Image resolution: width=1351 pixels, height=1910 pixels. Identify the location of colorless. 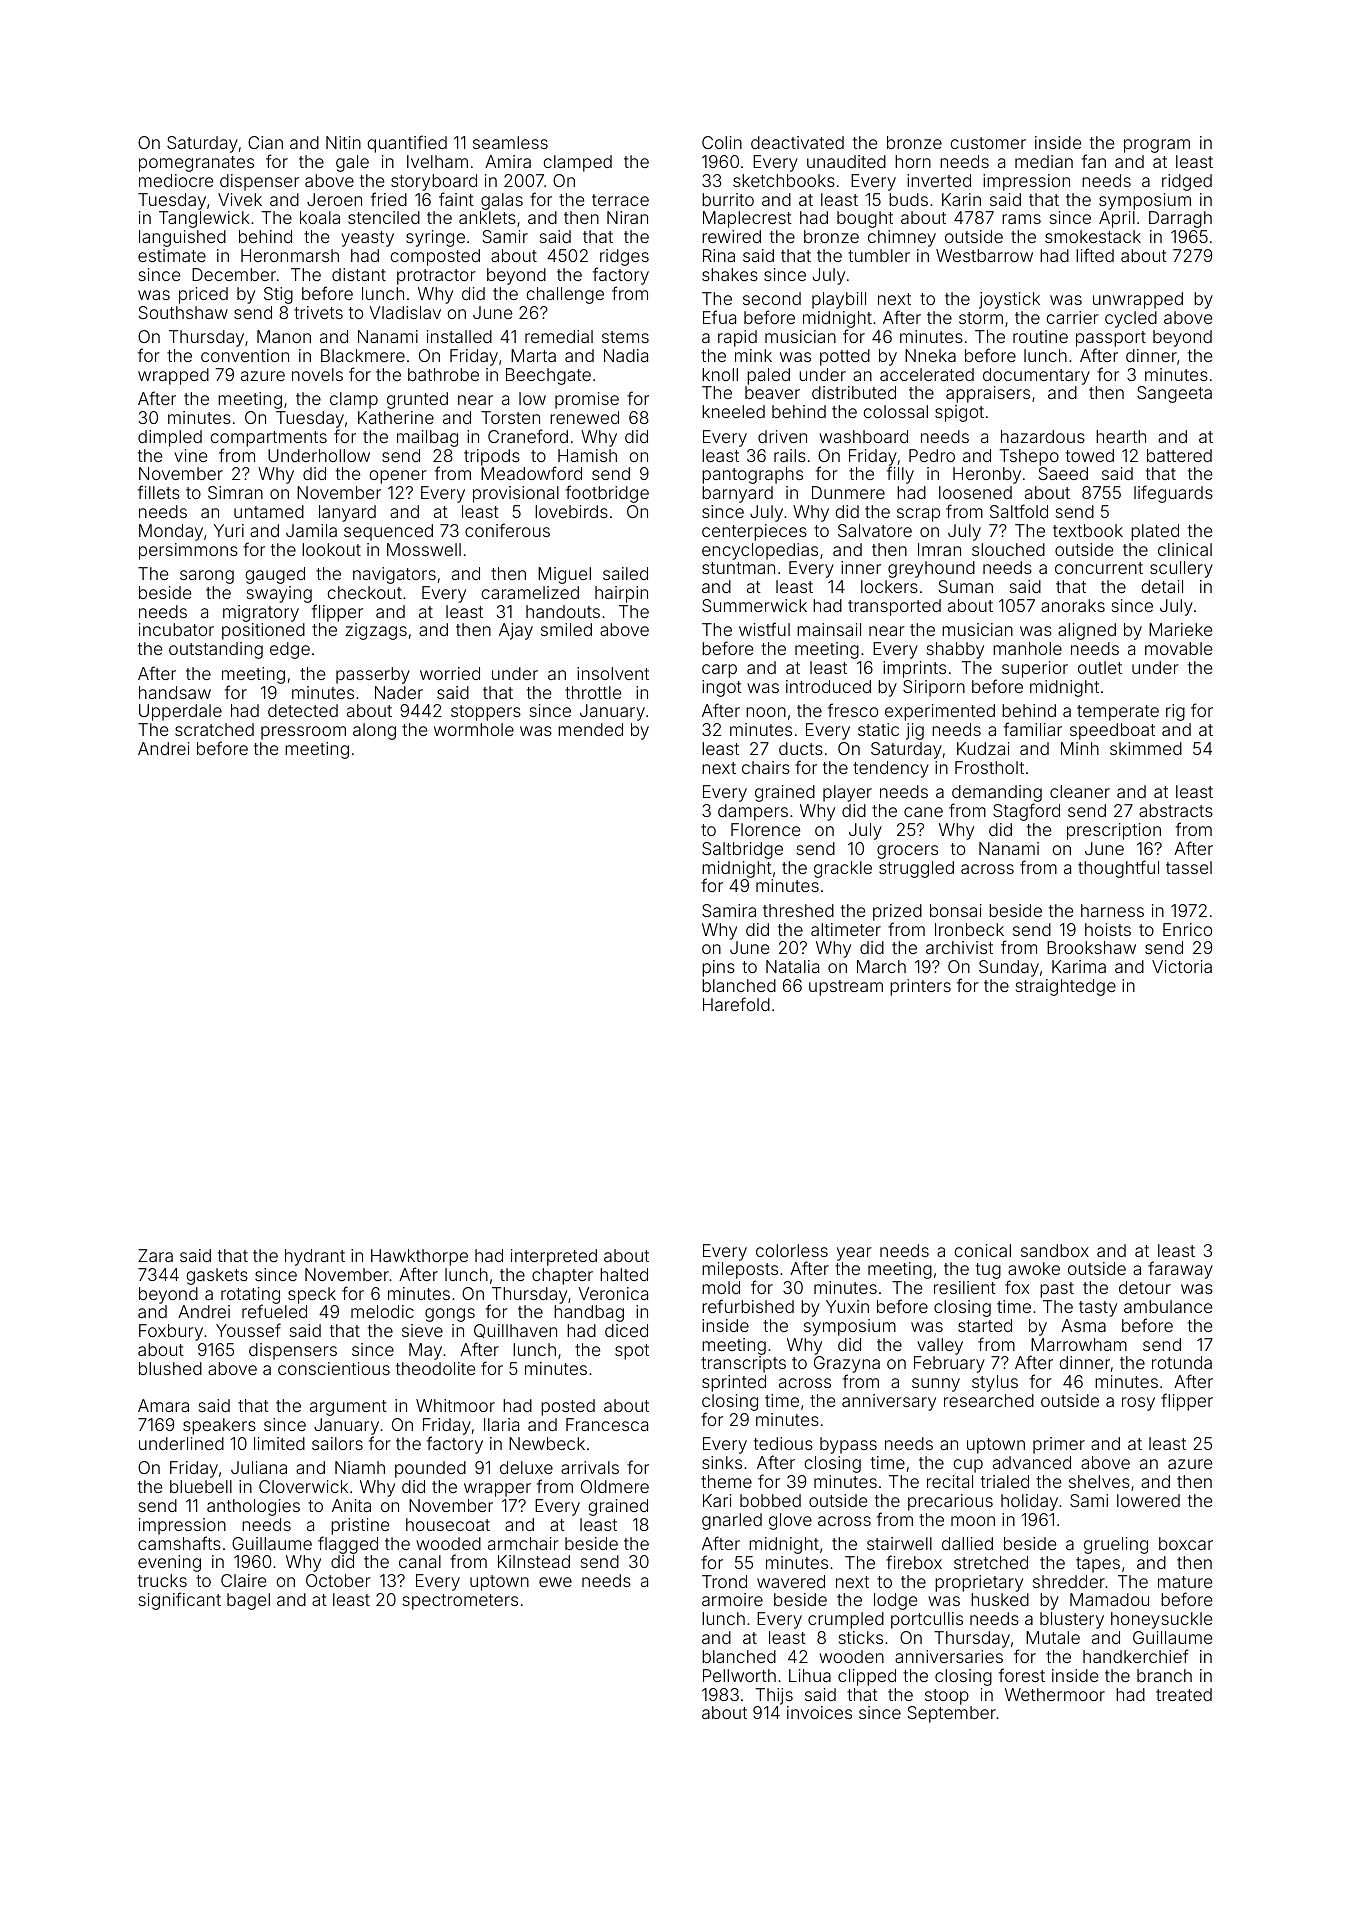
(792, 1250).
